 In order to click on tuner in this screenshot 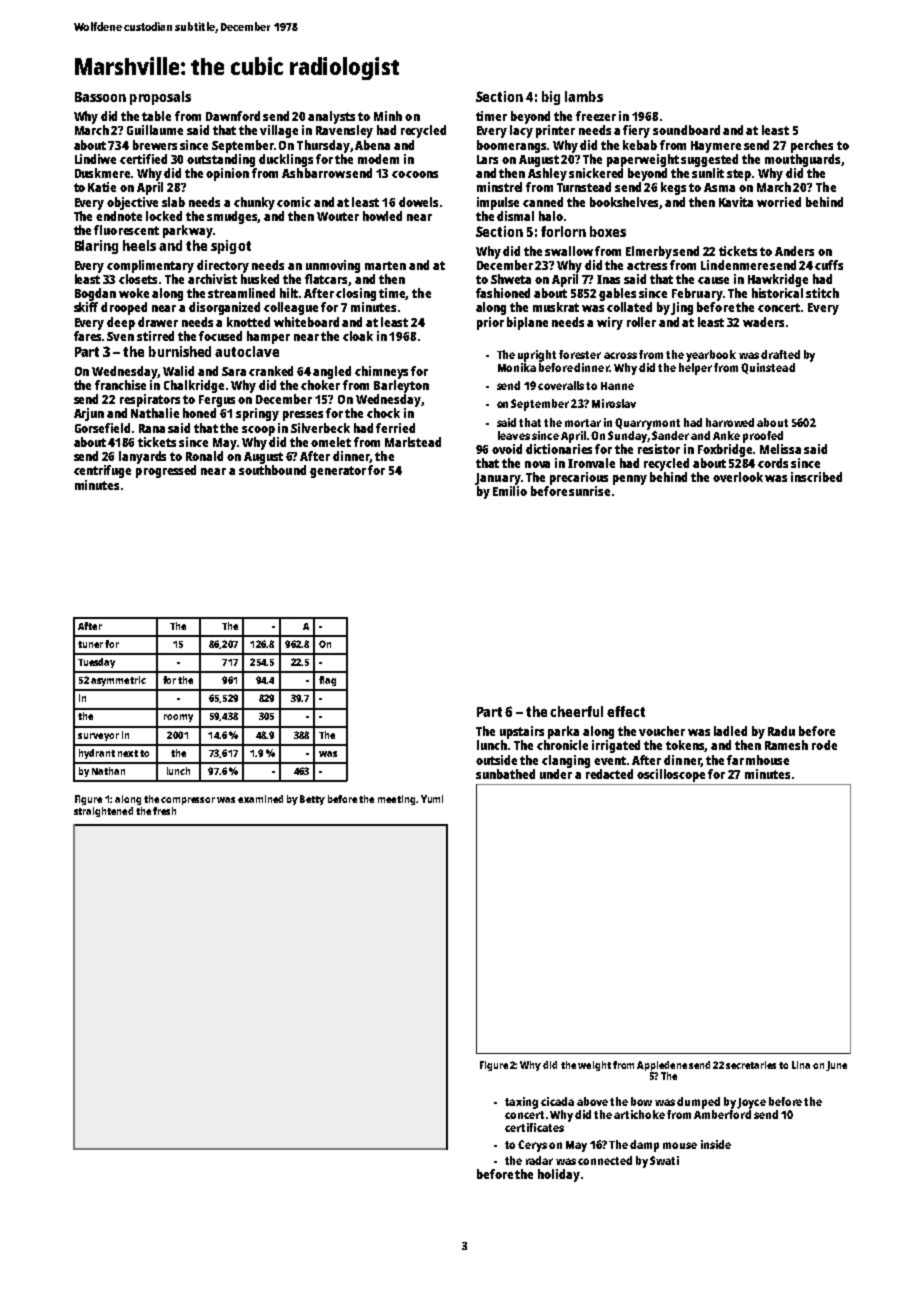, I will do `click(90, 644)`.
